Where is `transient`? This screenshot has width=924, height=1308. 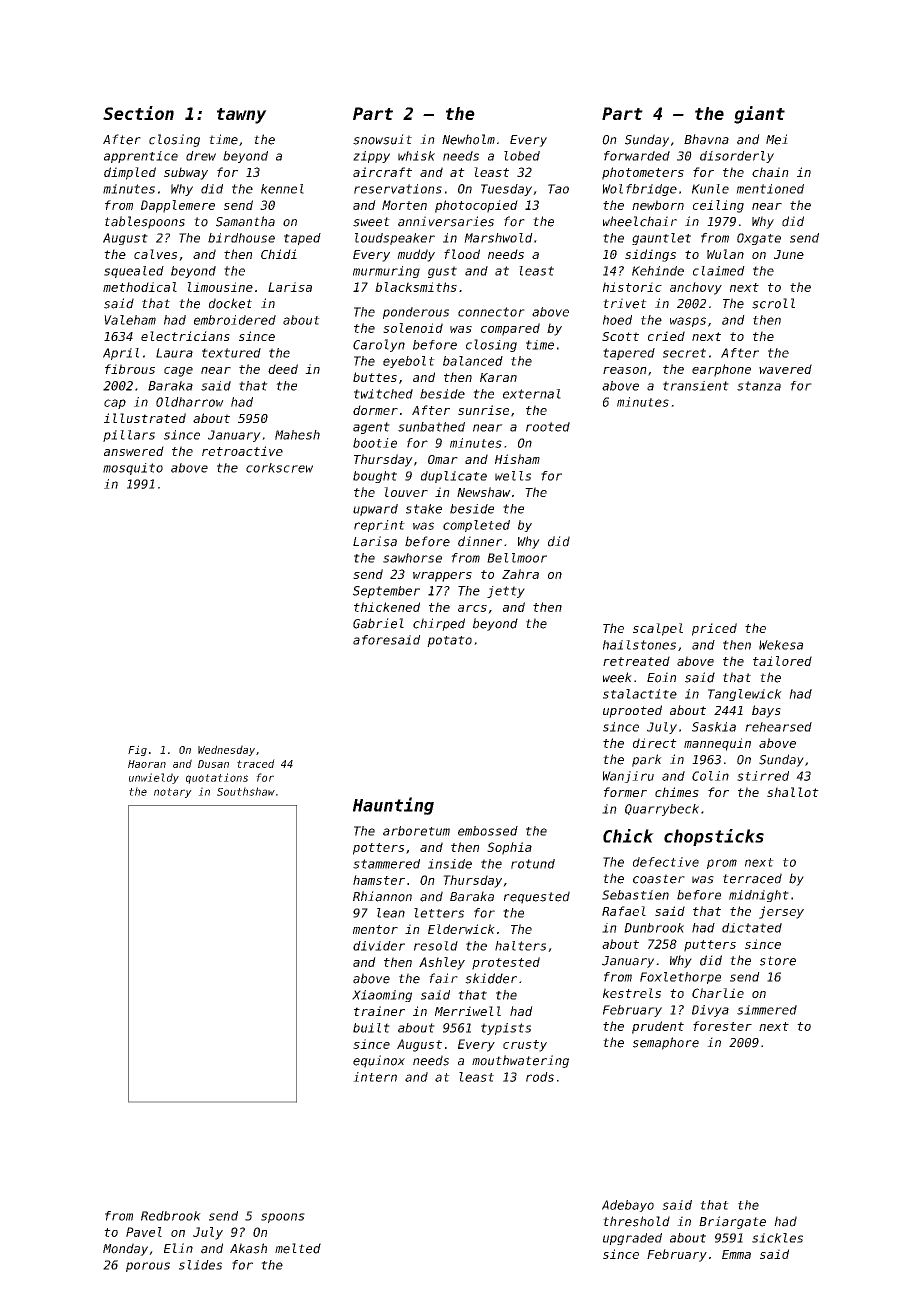
transient is located at coordinates (696, 386).
